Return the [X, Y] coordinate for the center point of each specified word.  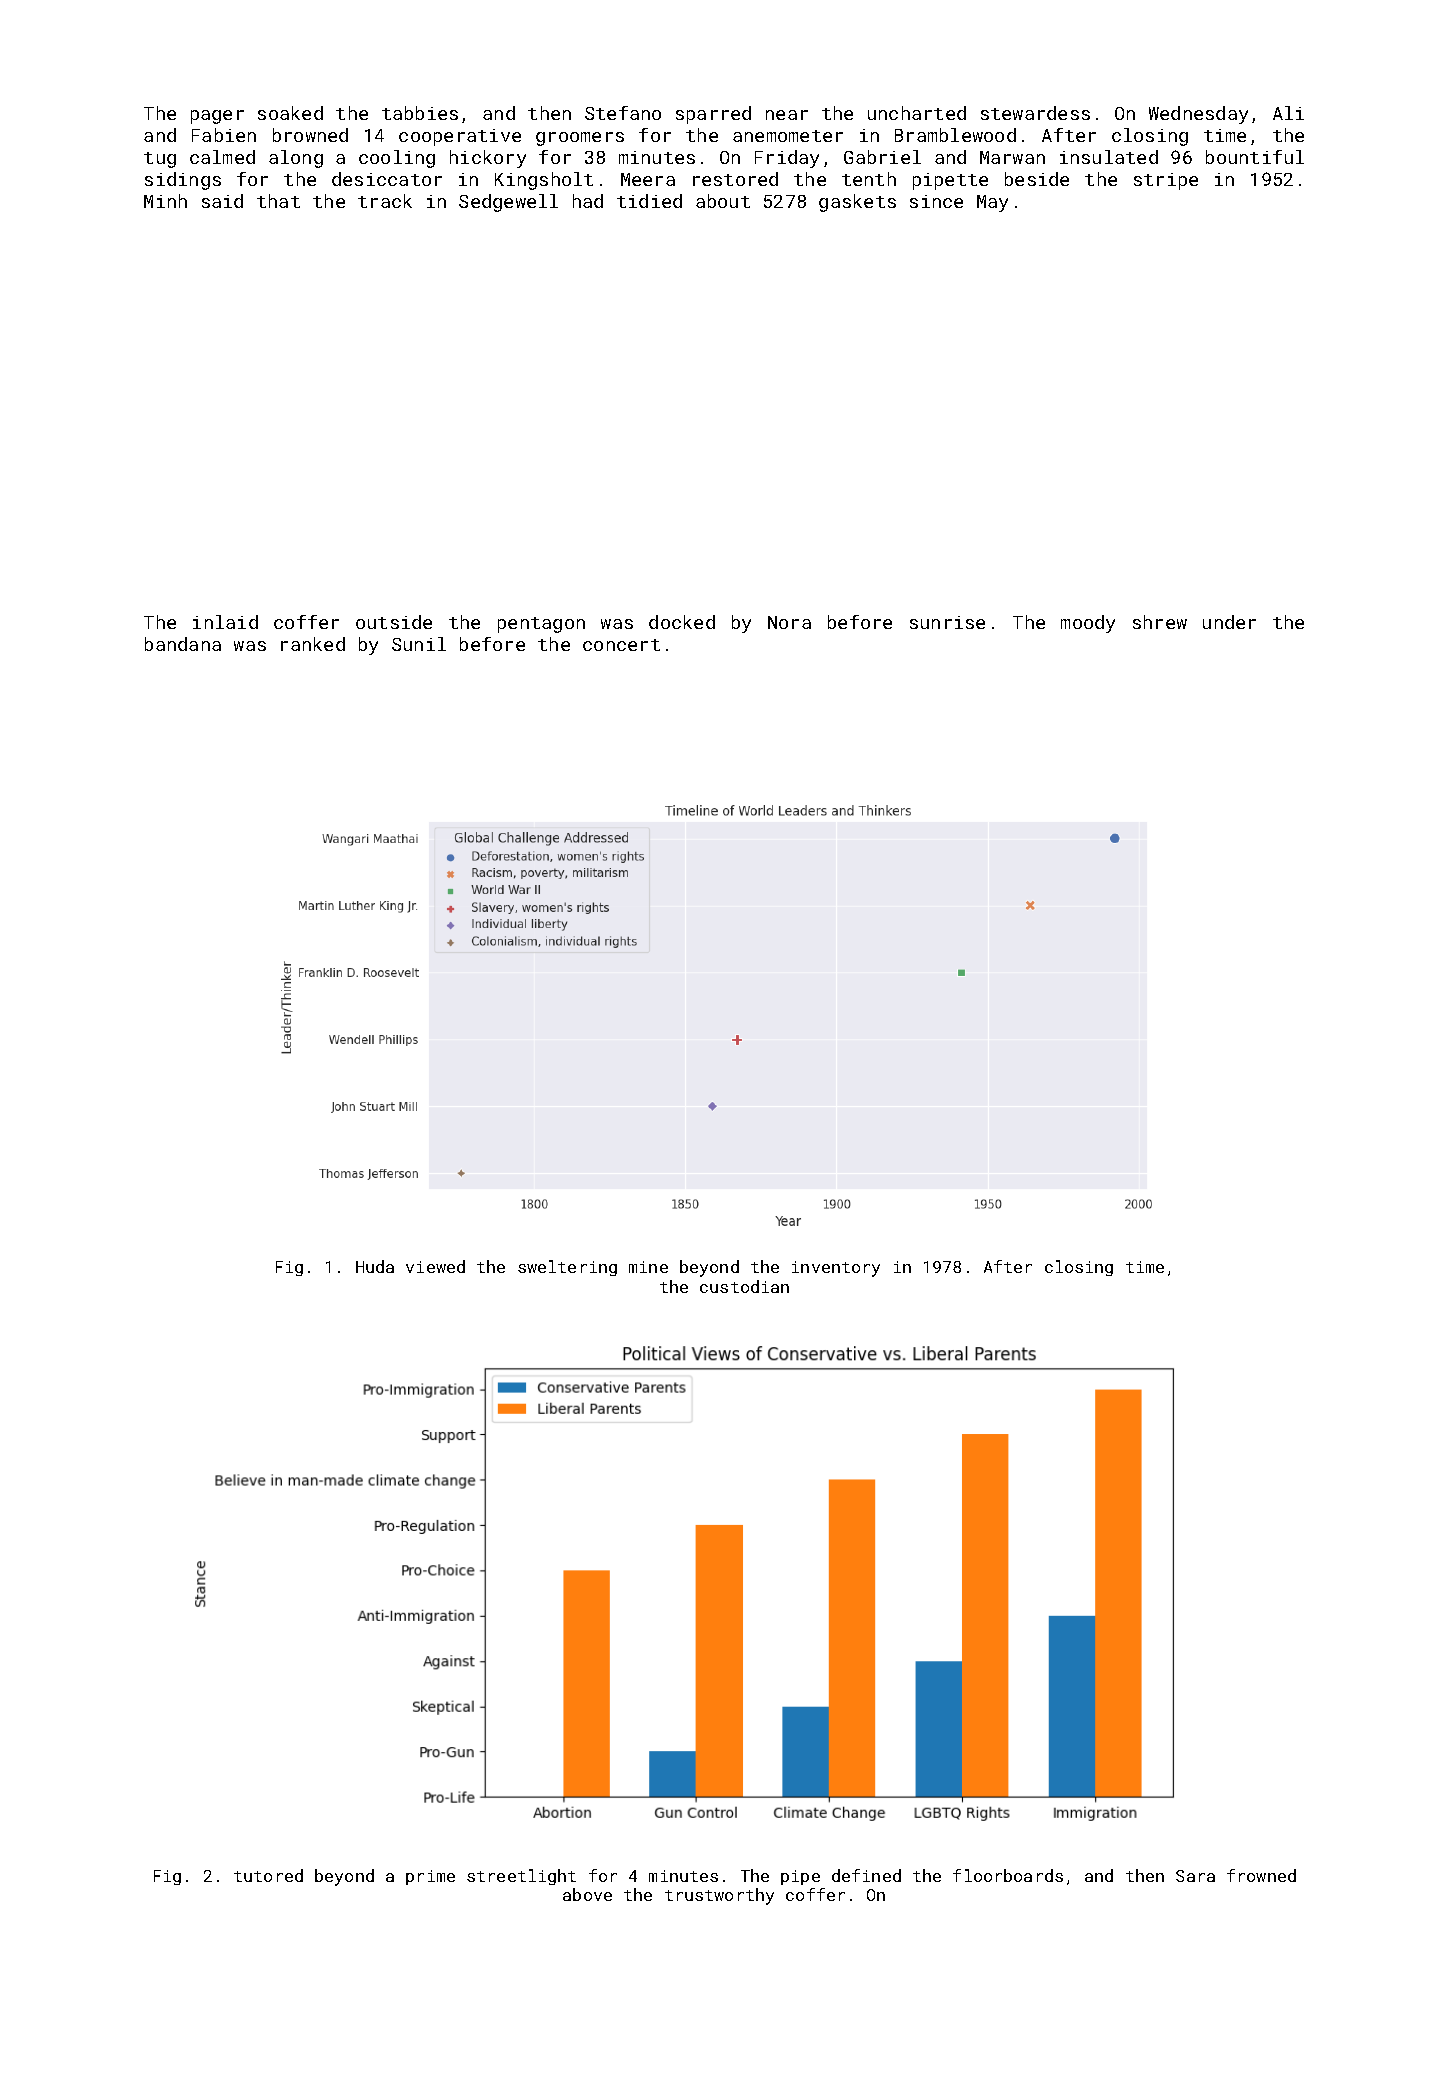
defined [866, 1875]
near [787, 115]
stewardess [1035, 113]
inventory [836, 1269]
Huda [375, 1266]
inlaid [225, 622]
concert [621, 645]
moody [1088, 624]
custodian [744, 1286]
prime [430, 1877]
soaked [290, 113]
